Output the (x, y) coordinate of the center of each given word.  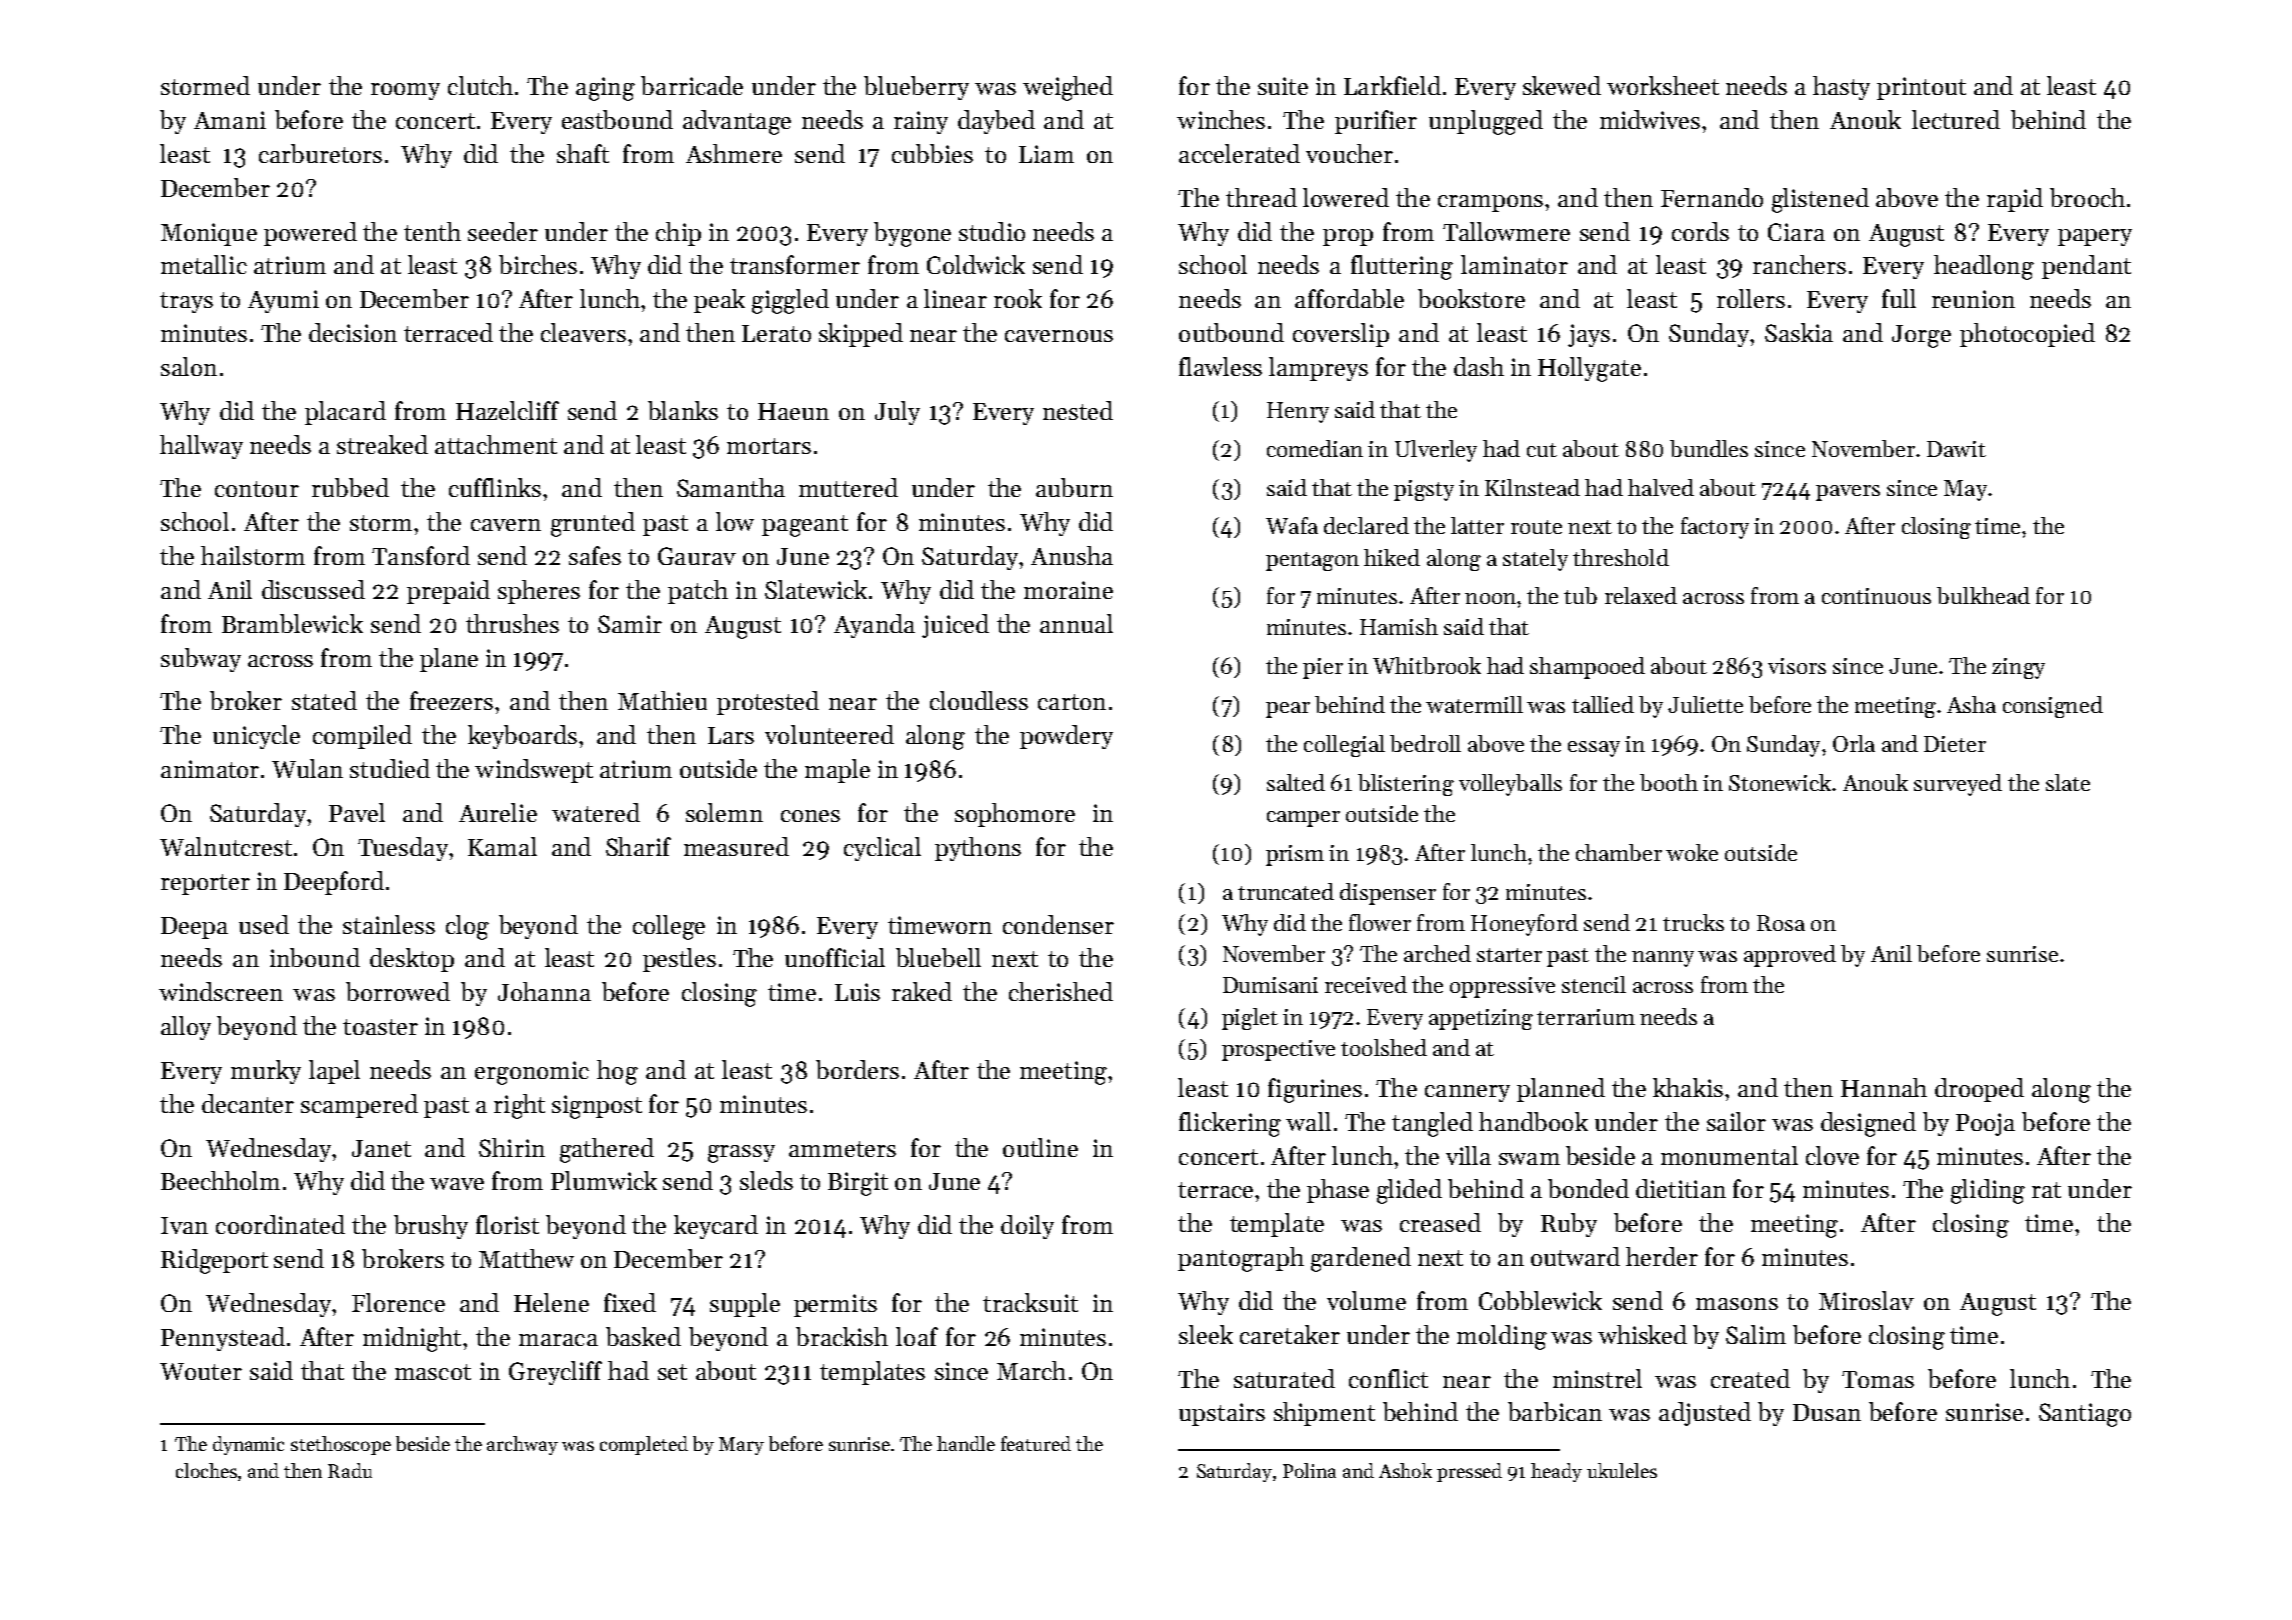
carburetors (320, 153)
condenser (1058, 924)
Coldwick (976, 264)
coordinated (280, 1224)
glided (1409, 1191)
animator (210, 769)
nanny (1663, 959)
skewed (1562, 85)
